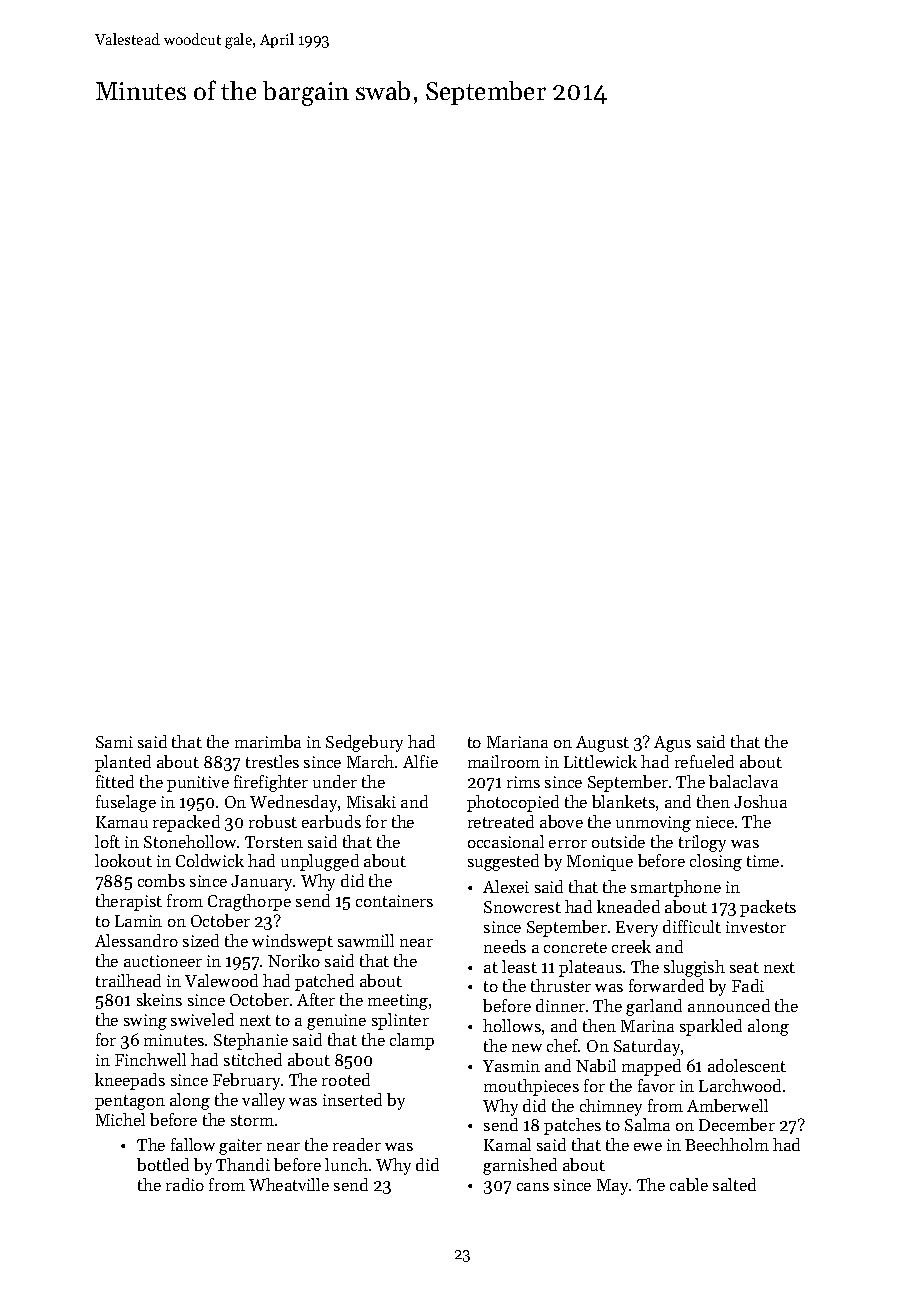  Describe the element at coordinates (115, 781) in the screenshot. I see `fitted` at that location.
